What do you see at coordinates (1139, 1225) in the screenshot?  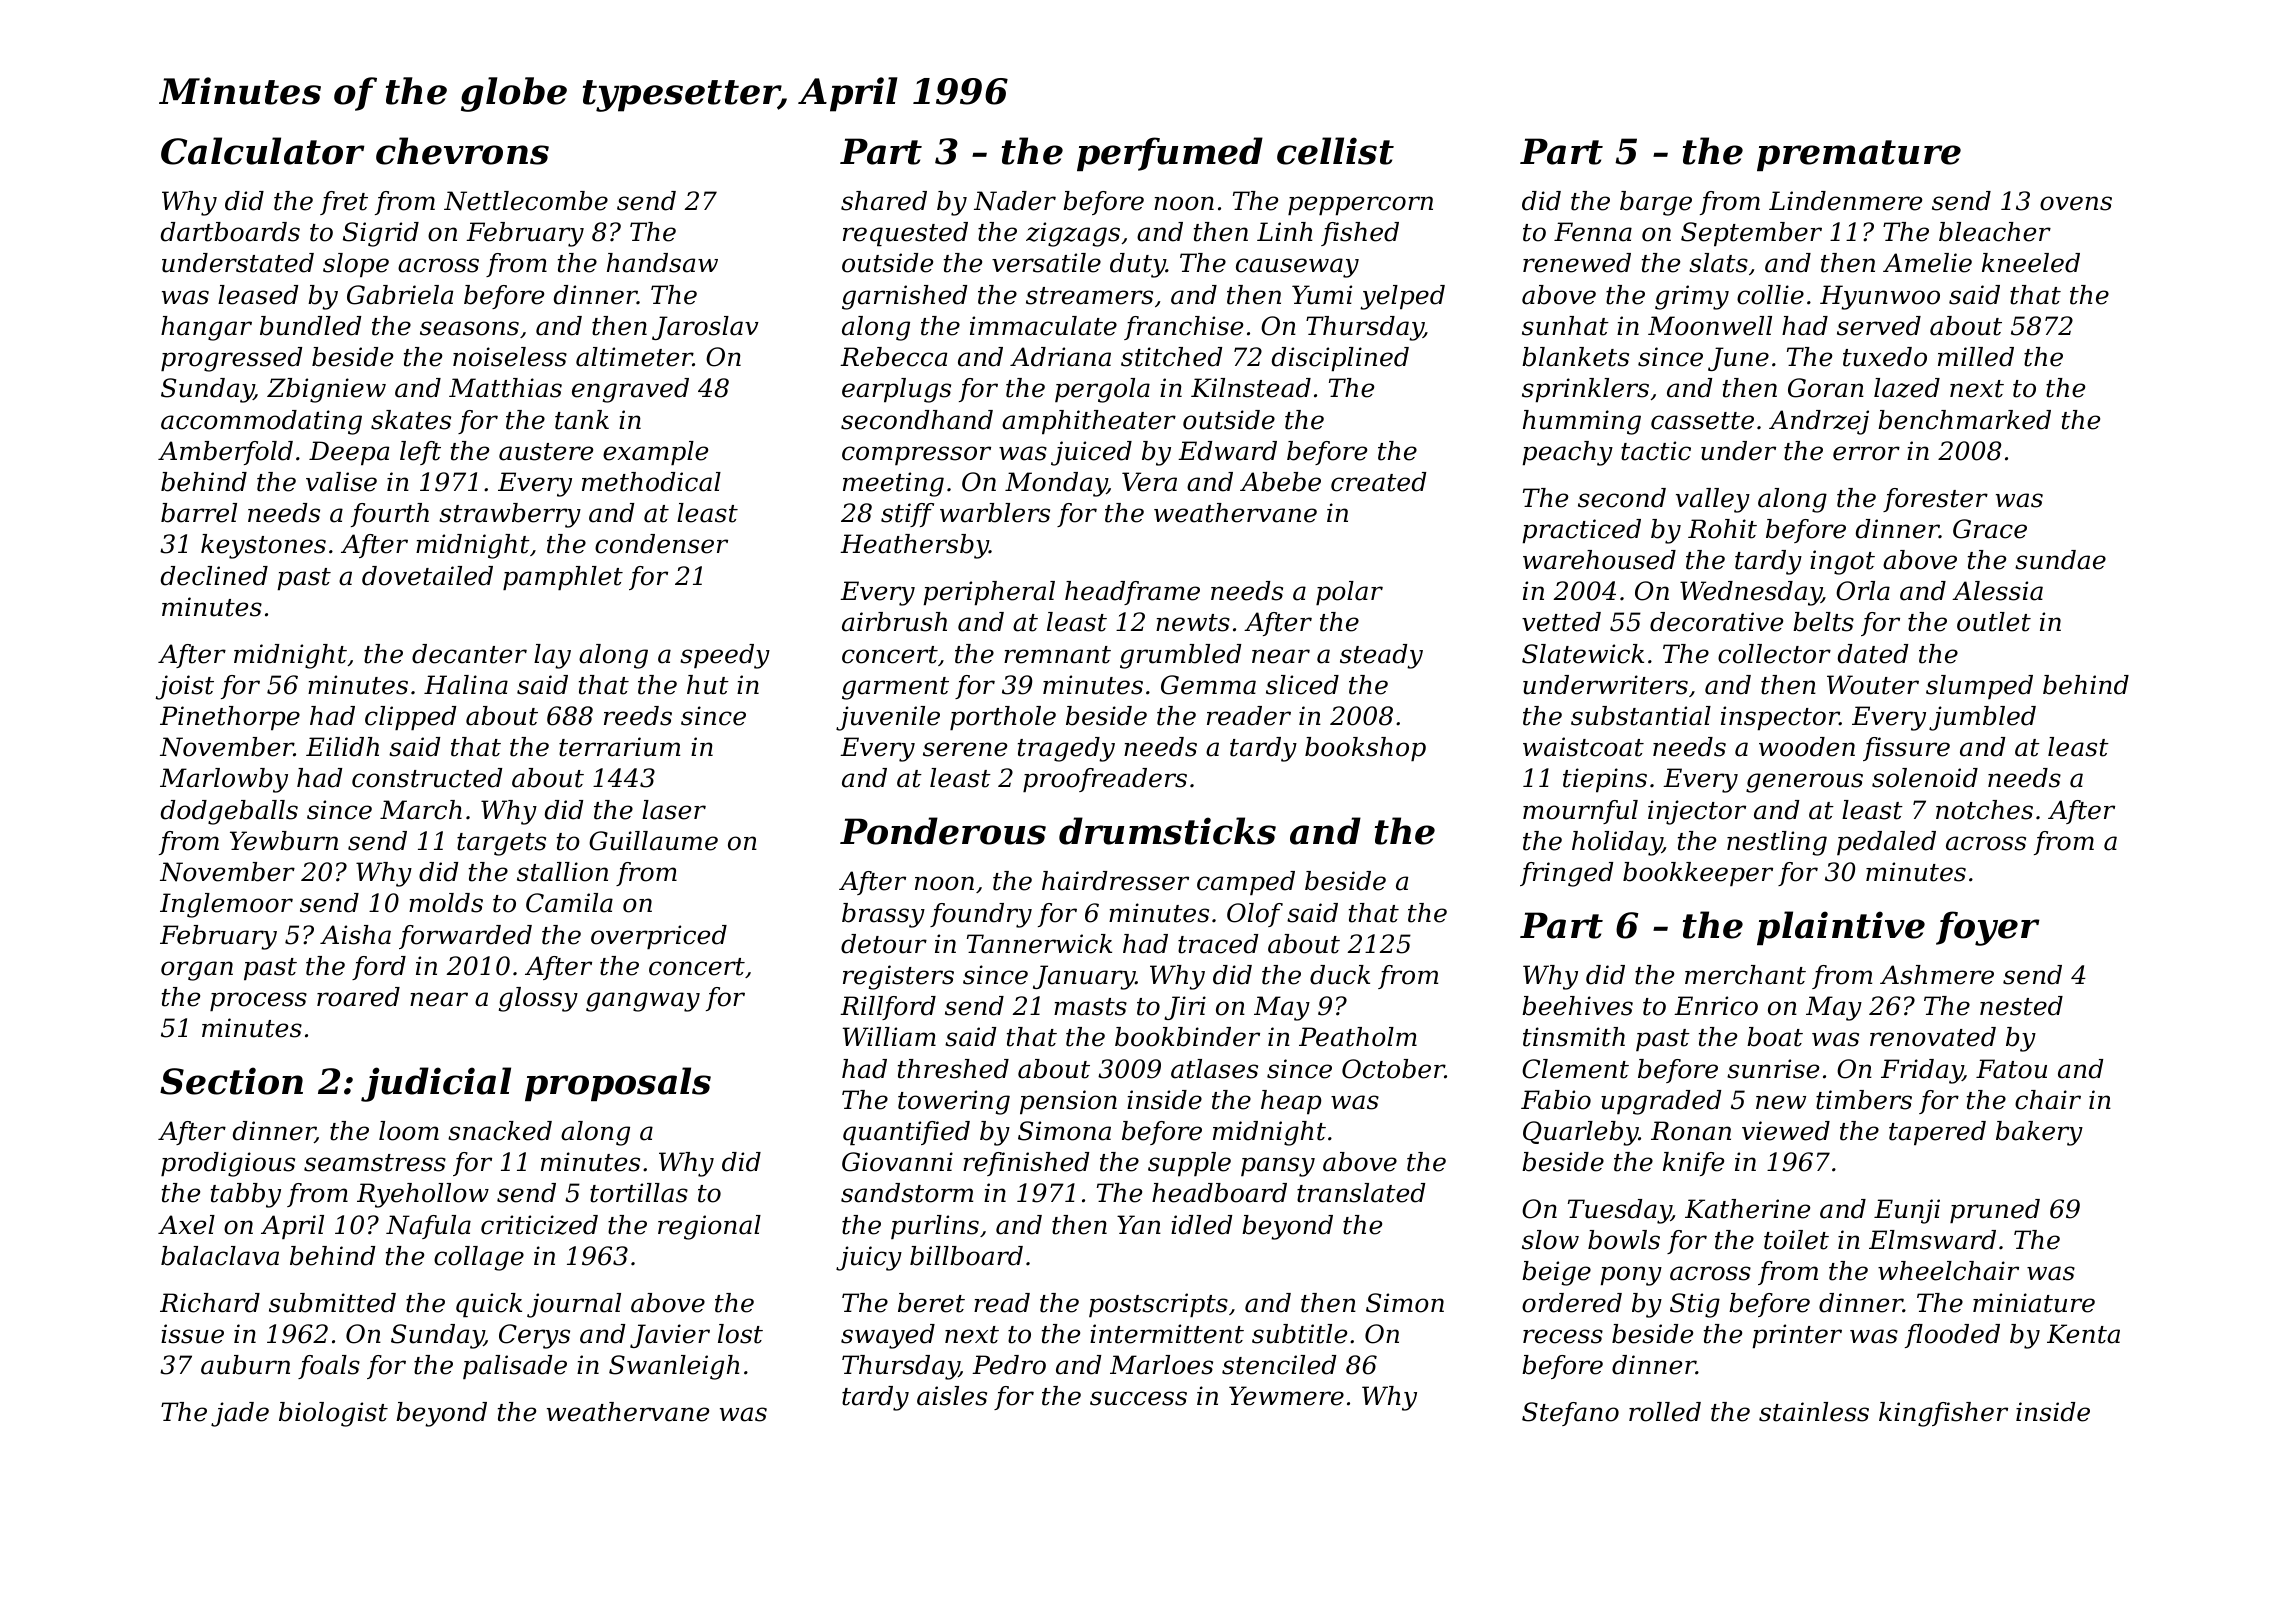 I see `Yan` at bounding box center [1139, 1225].
